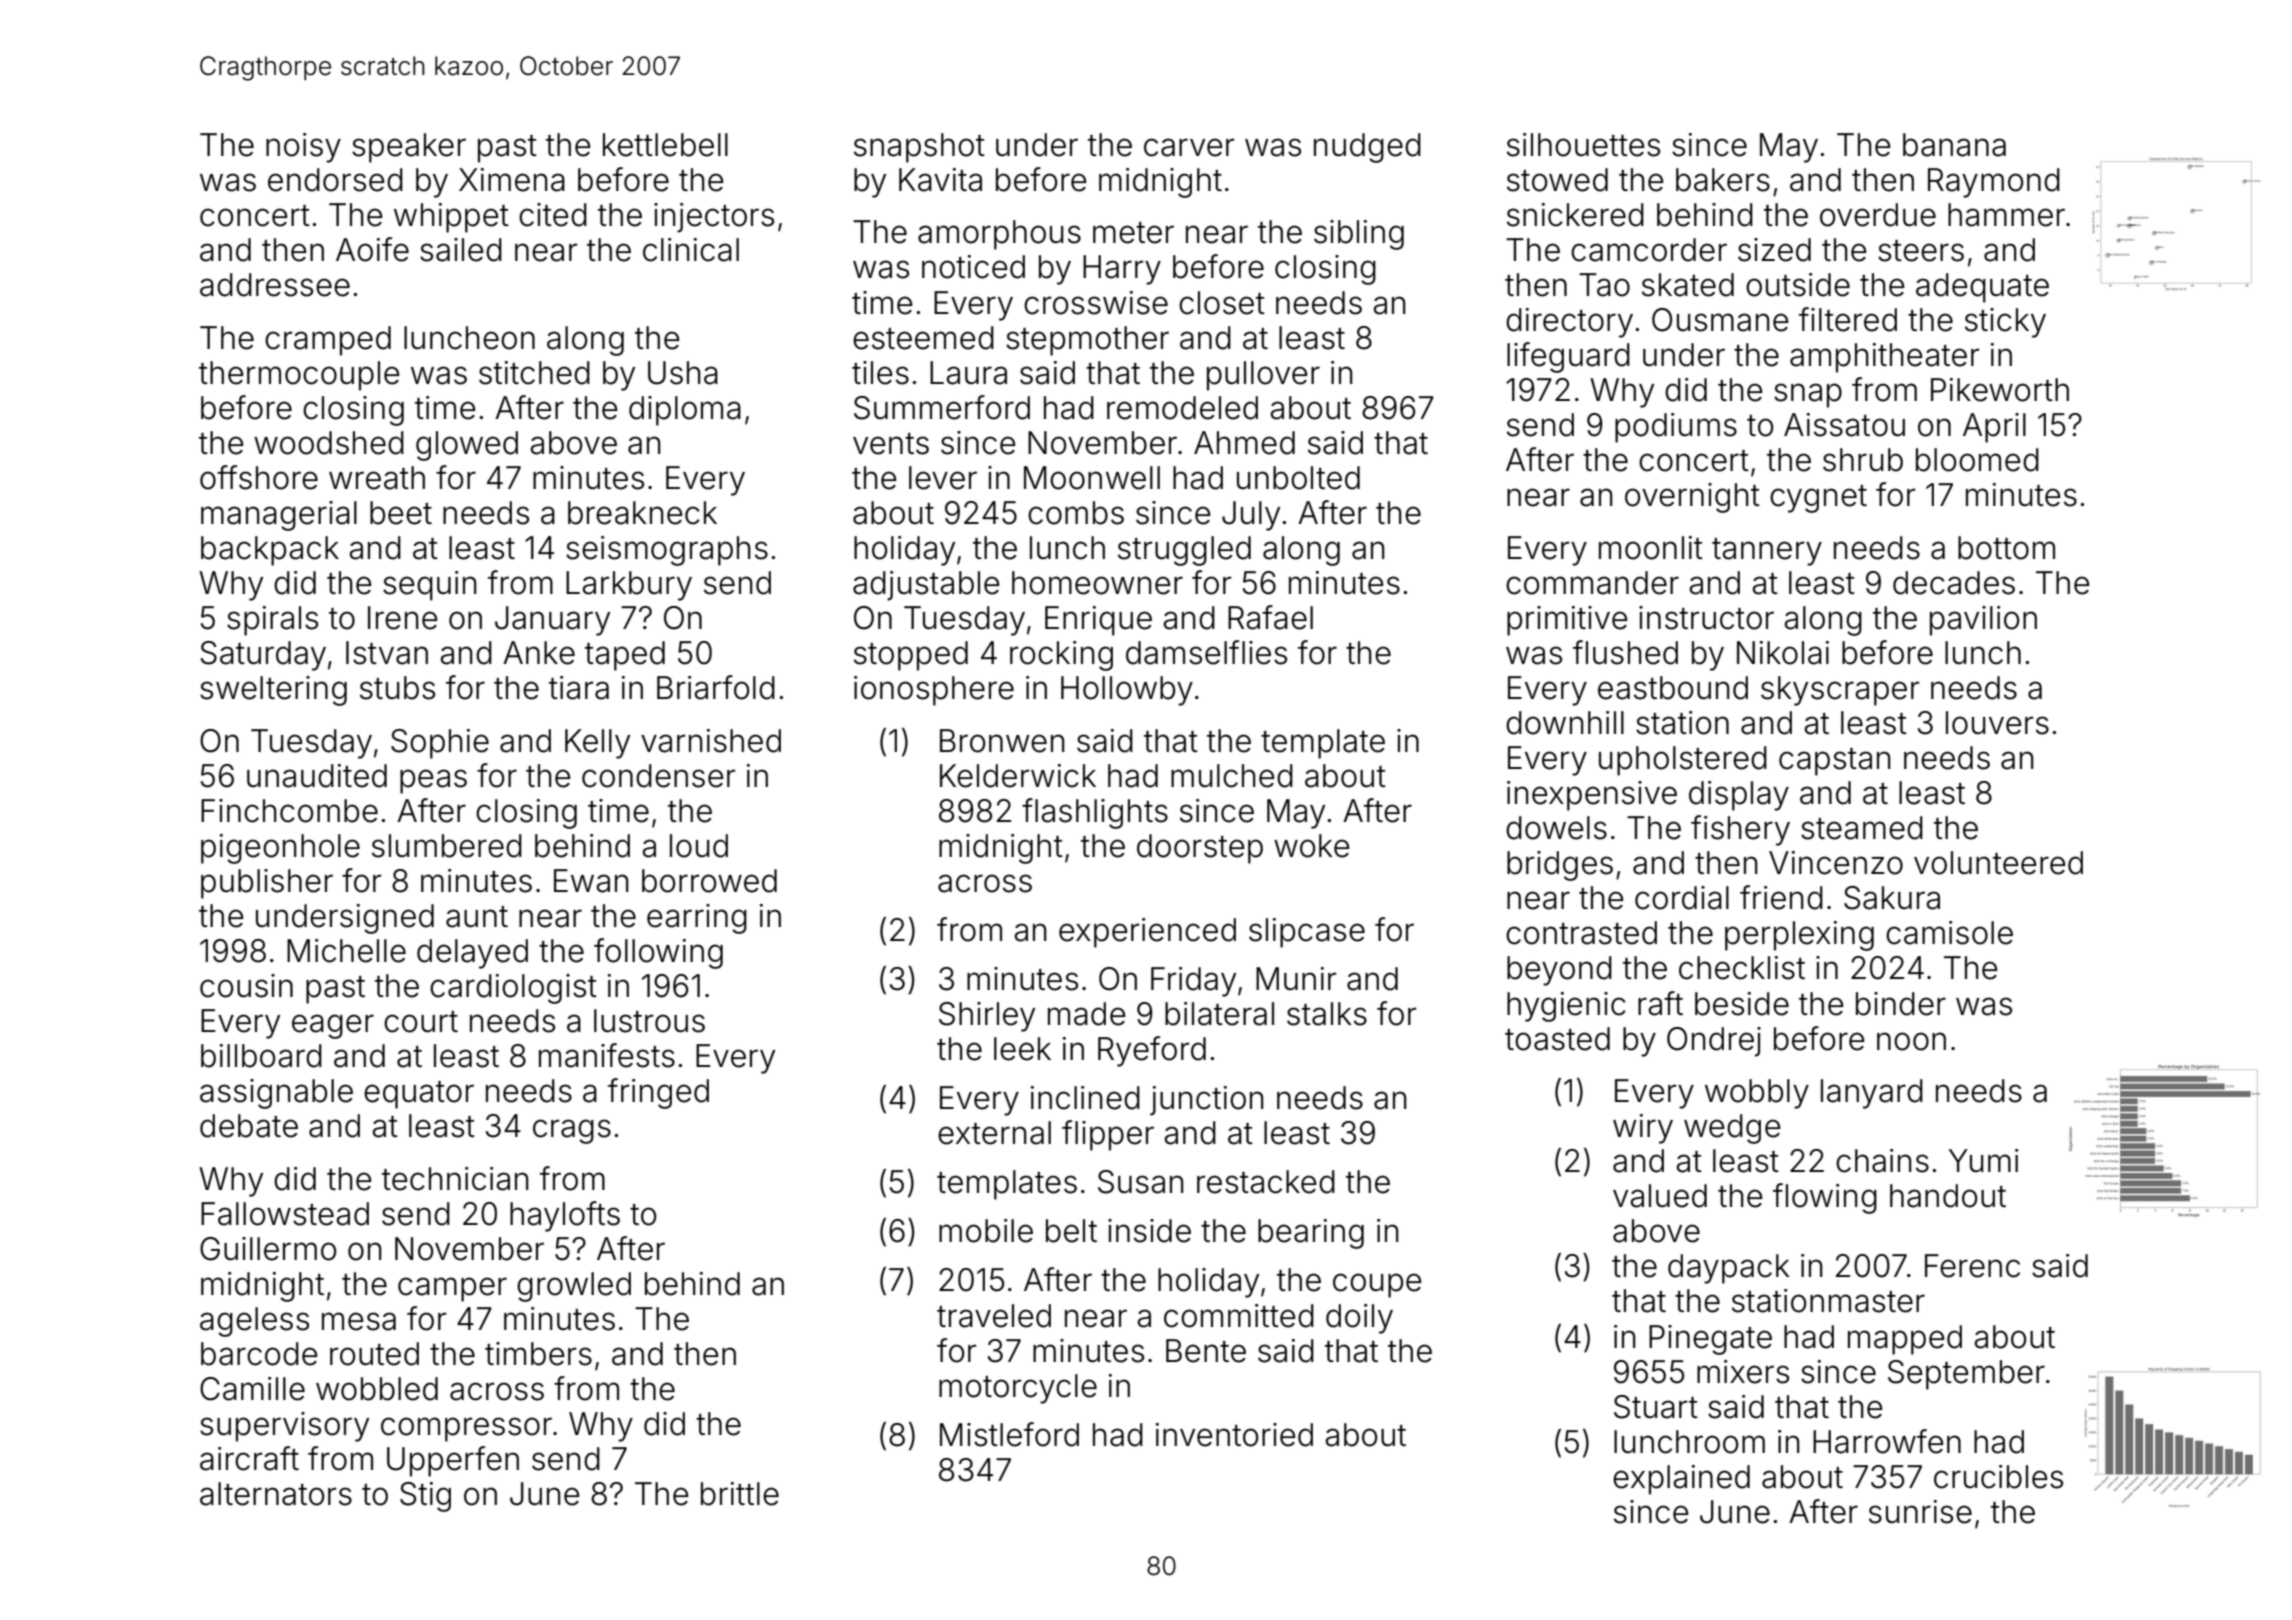 Image resolution: width=2292 pixels, height=1620 pixels. Describe the element at coordinates (1312, 846) in the document. I see `woke` at that location.
